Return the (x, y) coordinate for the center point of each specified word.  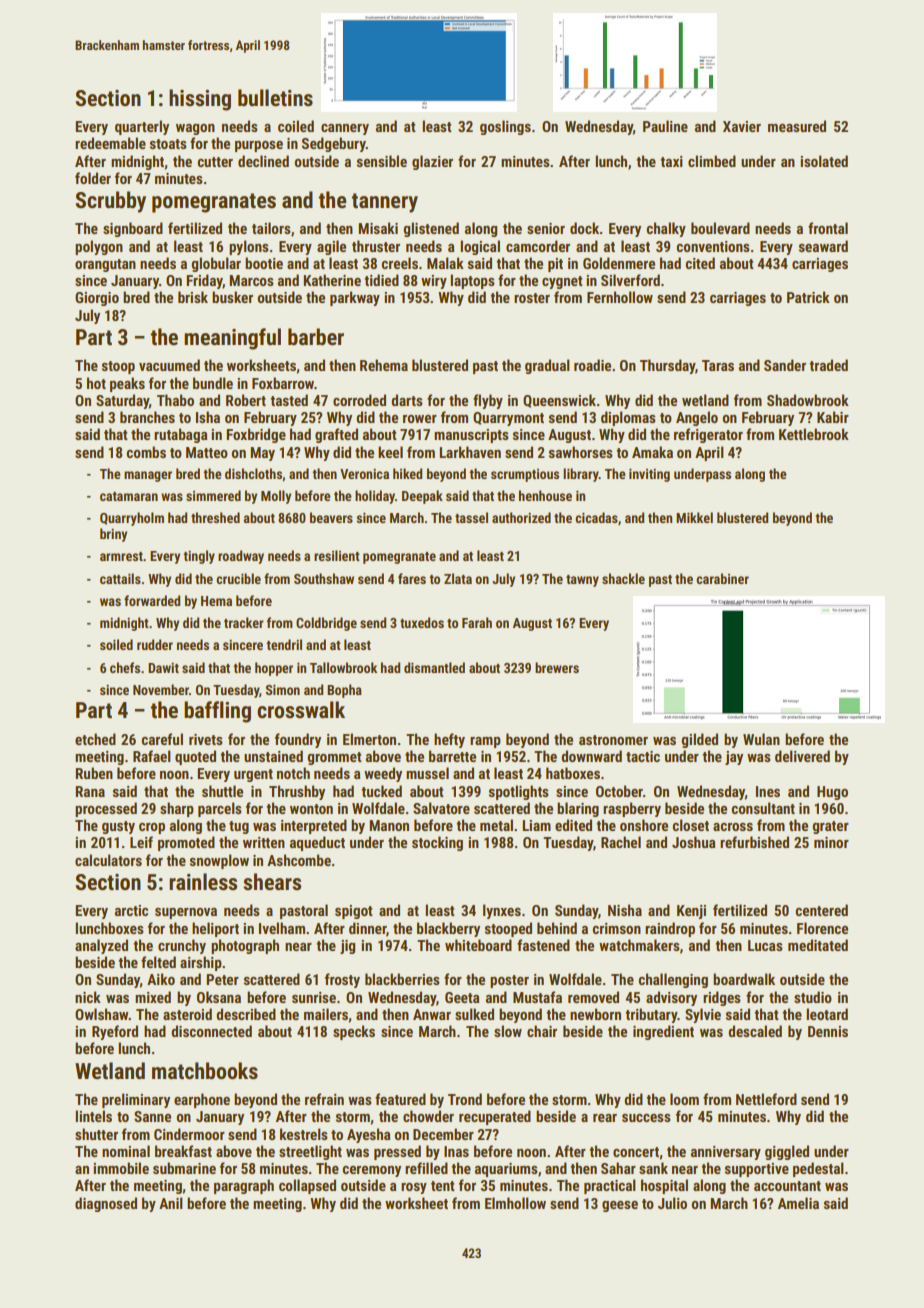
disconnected (211, 1031)
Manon (389, 825)
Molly (276, 497)
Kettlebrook (814, 434)
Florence (822, 928)
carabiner (722, 578)
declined (263, 161)
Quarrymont (508, 419)
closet (690, 825)
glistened (431, 229)
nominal (126, 1151)
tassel (471, 517)
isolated (824, 161)
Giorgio (97, 299)
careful (162, 739)
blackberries (402, 979)
